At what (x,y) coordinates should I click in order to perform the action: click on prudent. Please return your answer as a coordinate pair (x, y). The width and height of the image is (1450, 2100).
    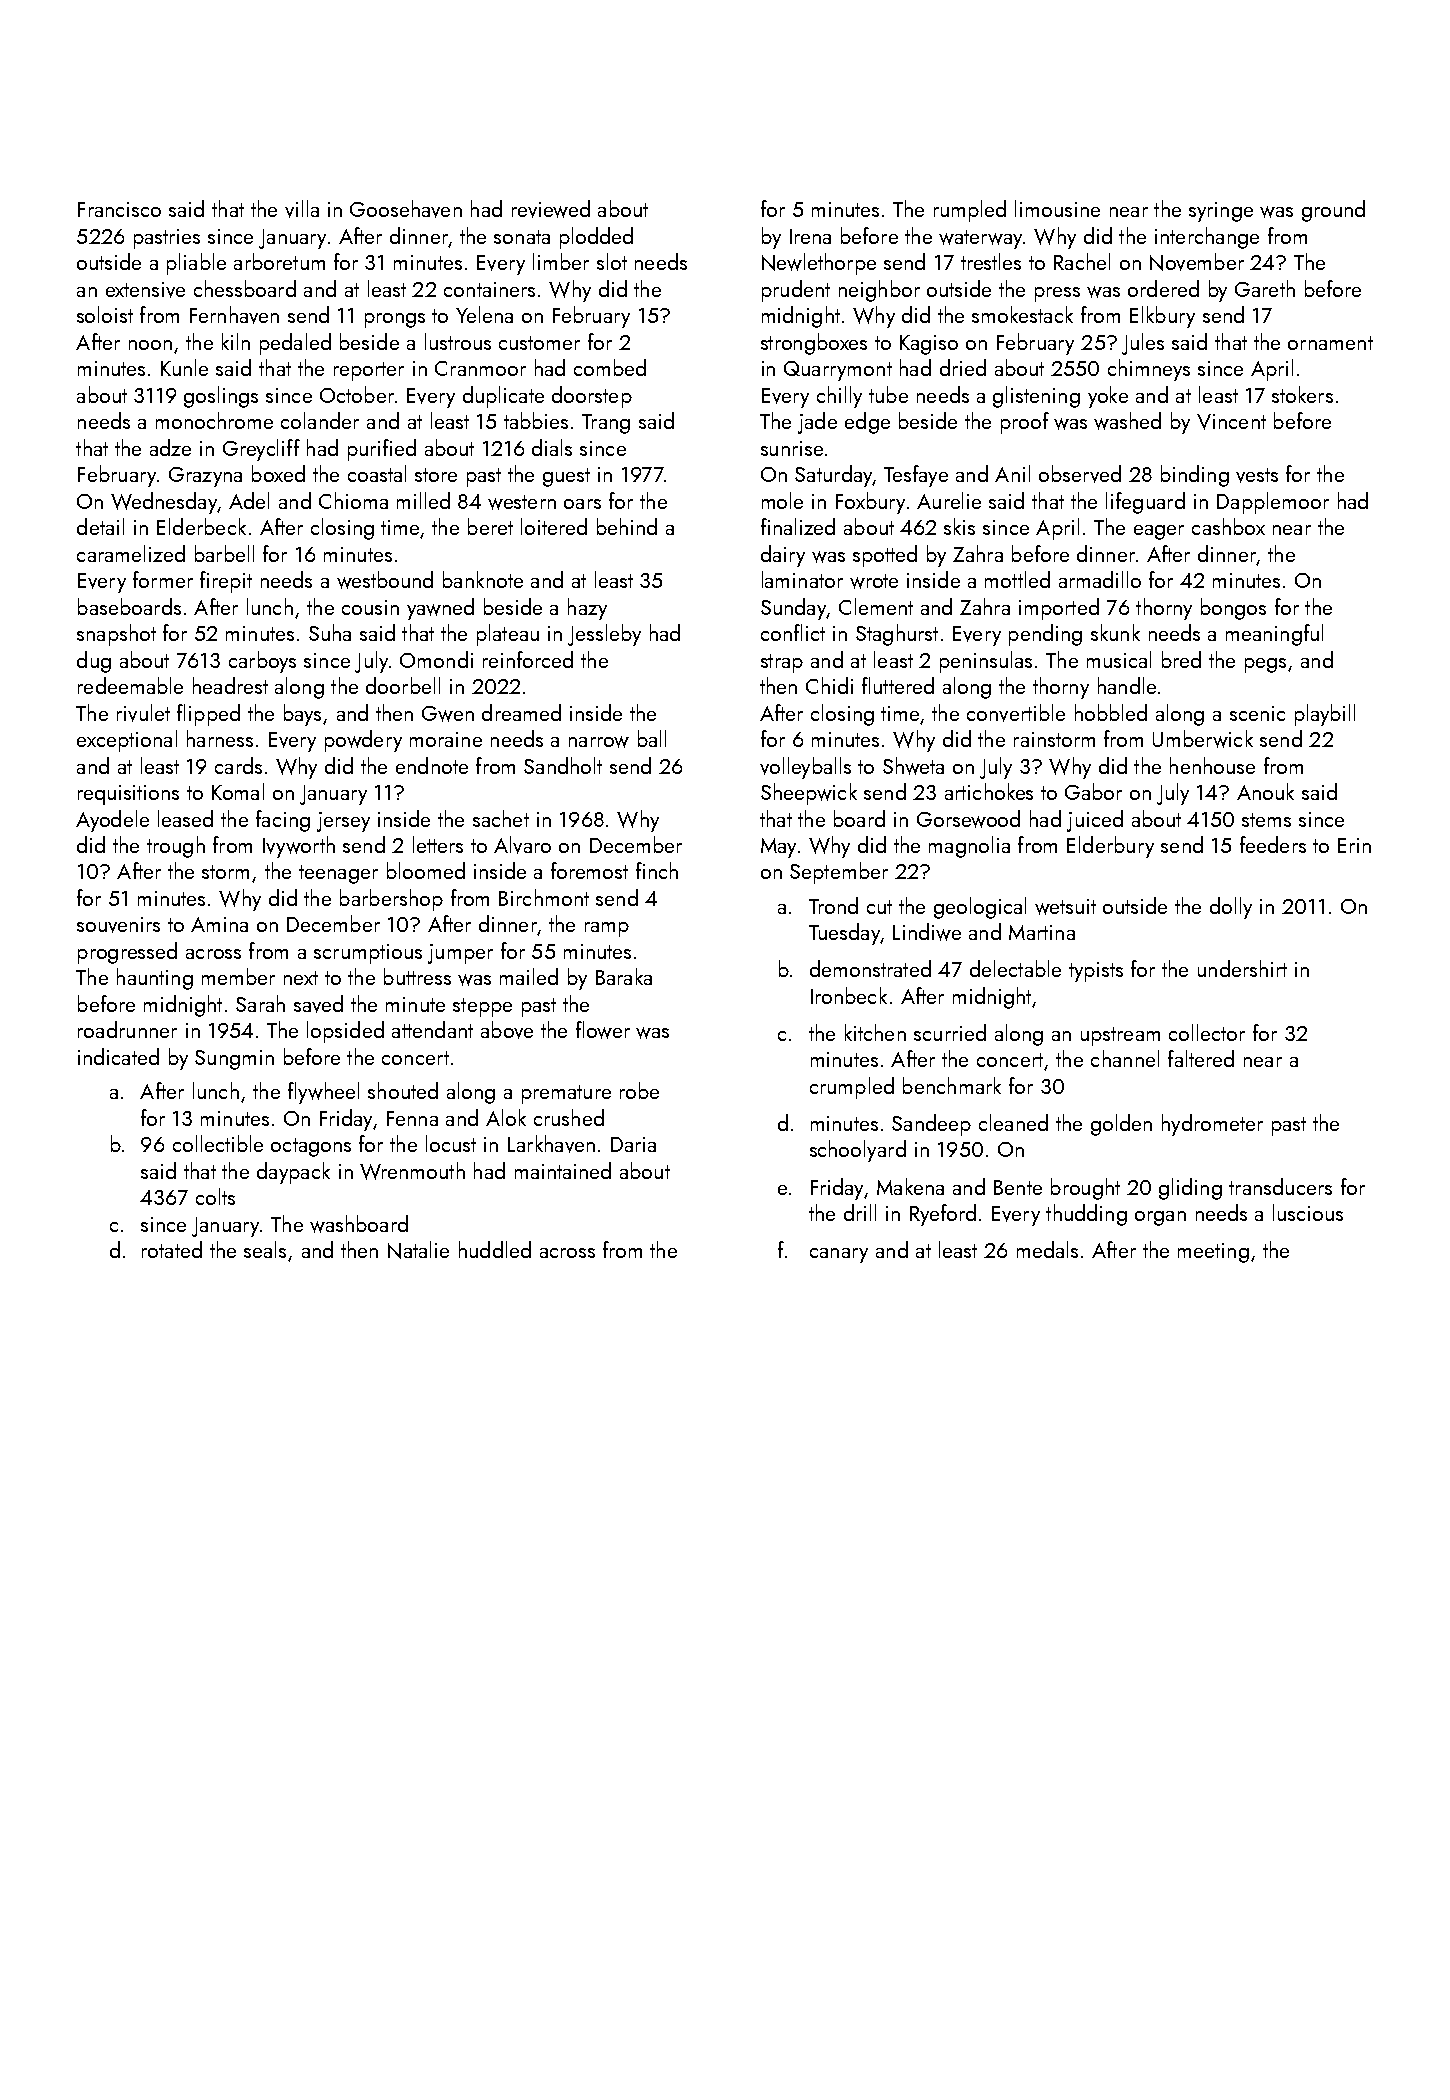
    Looking at the image, I should click on (796, 291).
